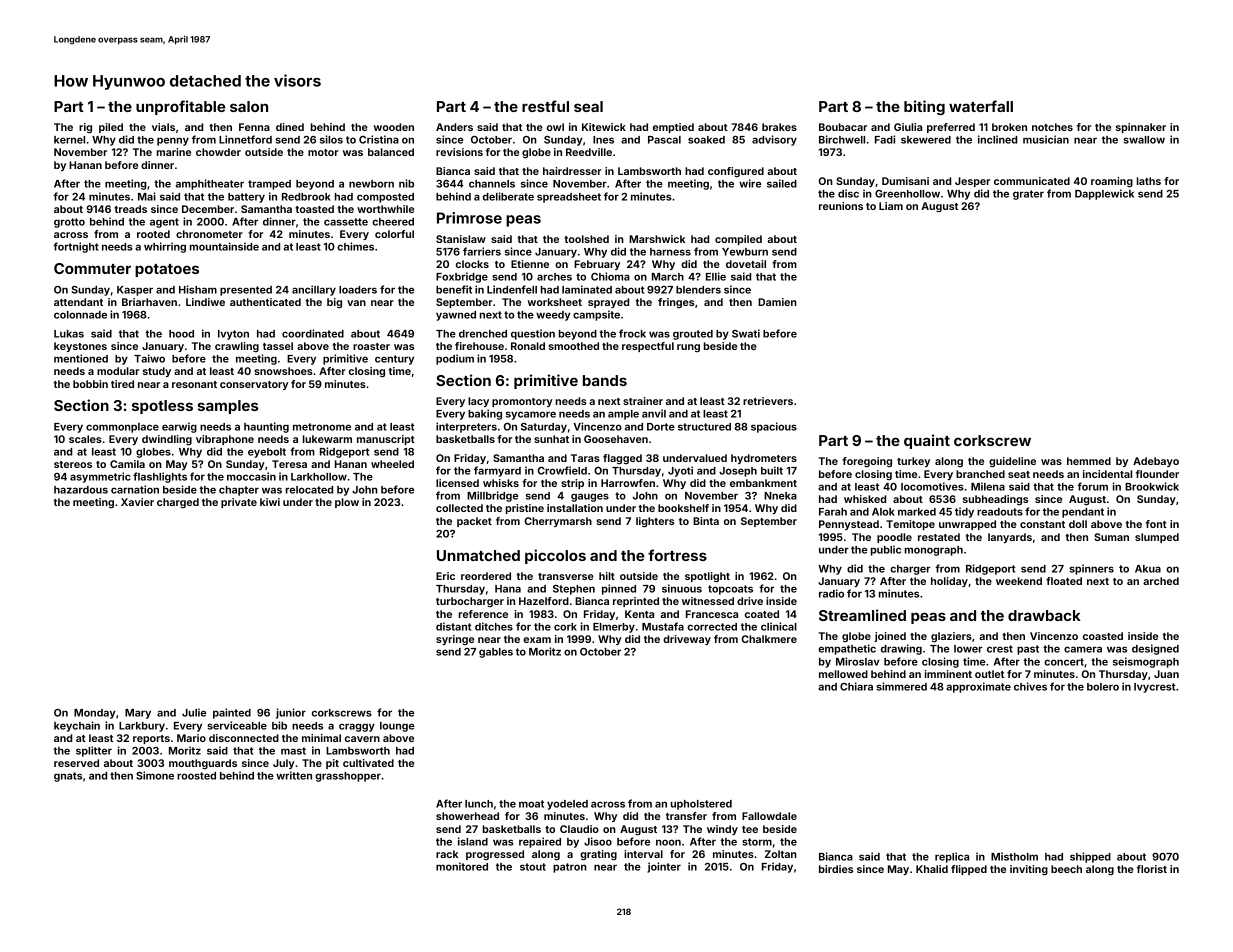 The height and width of the page is (952, 1233). What do you see at coordinates (769, 816) in the page?
I see `Fallowdale` at bounding box center [769, 816].
